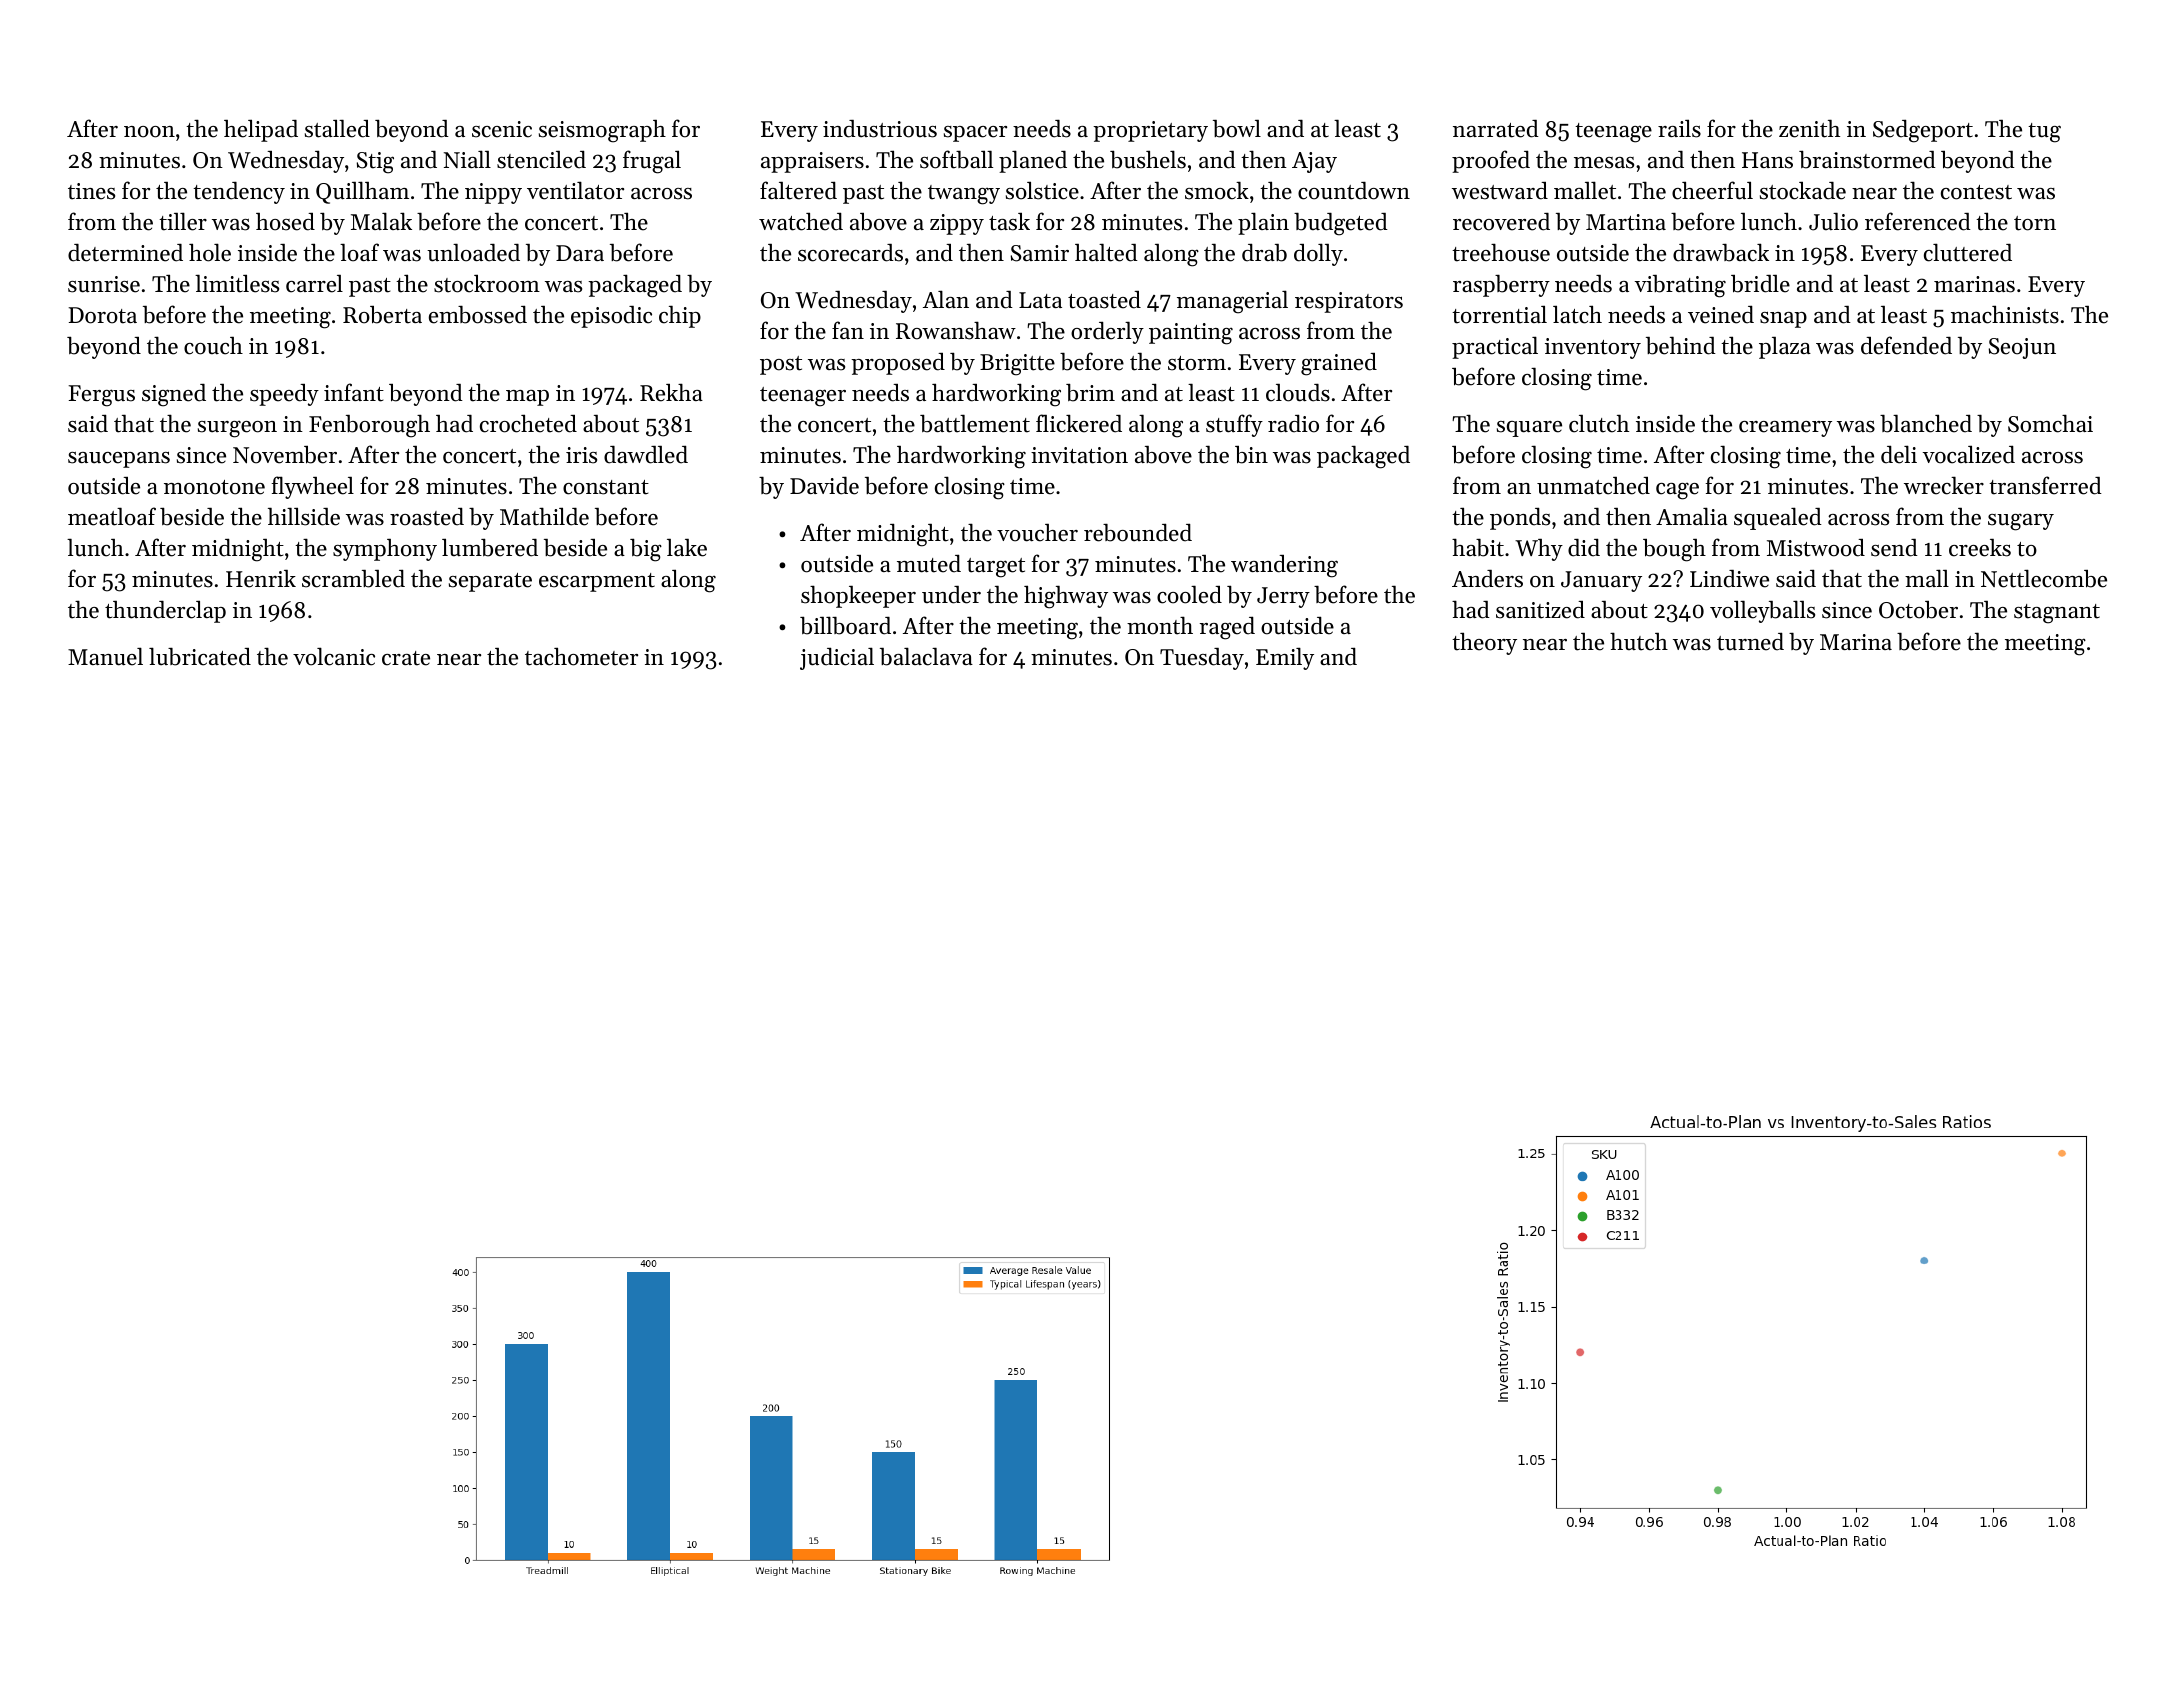 This screenshot has width=2178, height=1683. I want to click on monotone, so click(214, 487).
